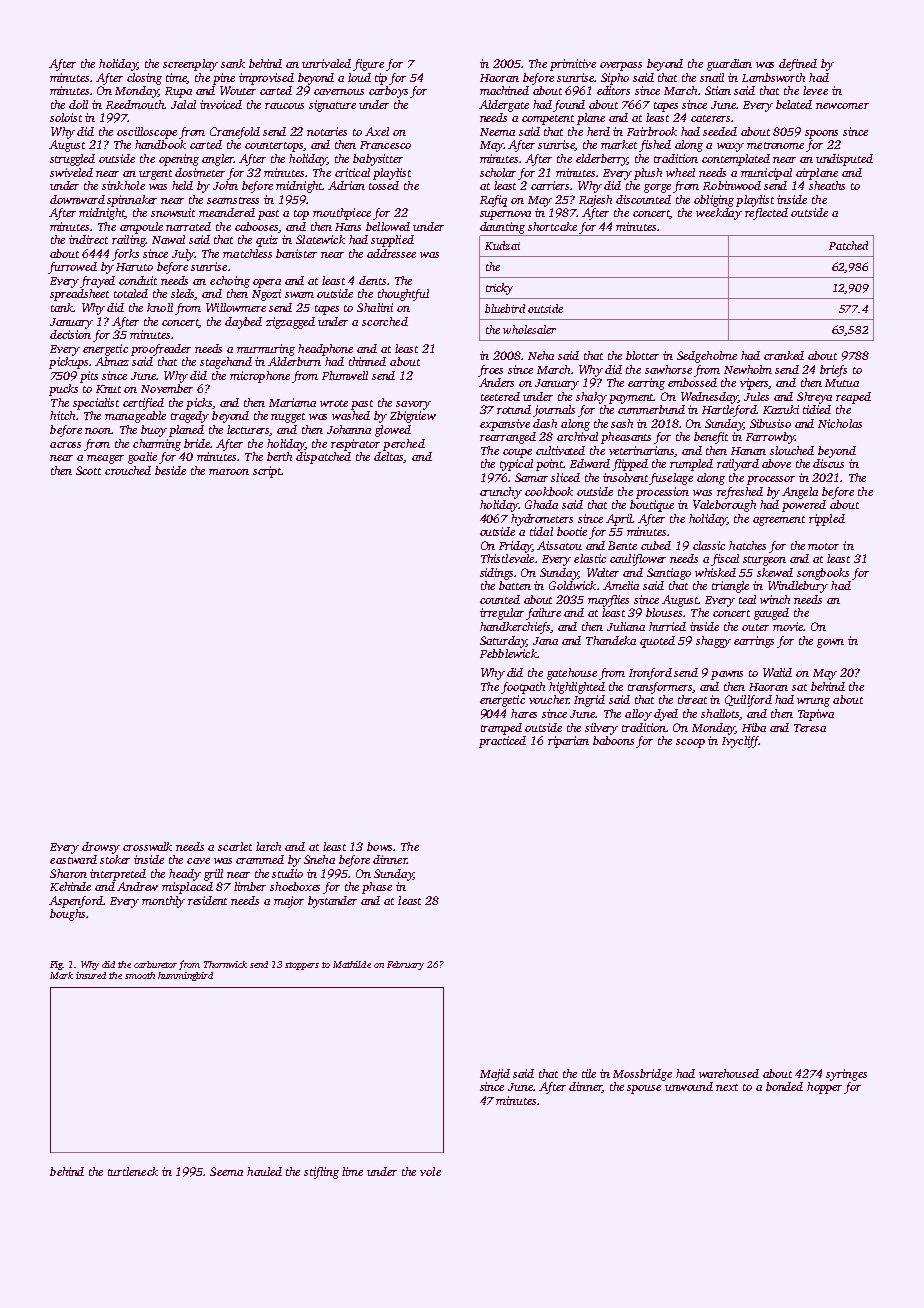 The height and width of the document is (1308, 924). I want to click on hopper, so click(824, 1088).
